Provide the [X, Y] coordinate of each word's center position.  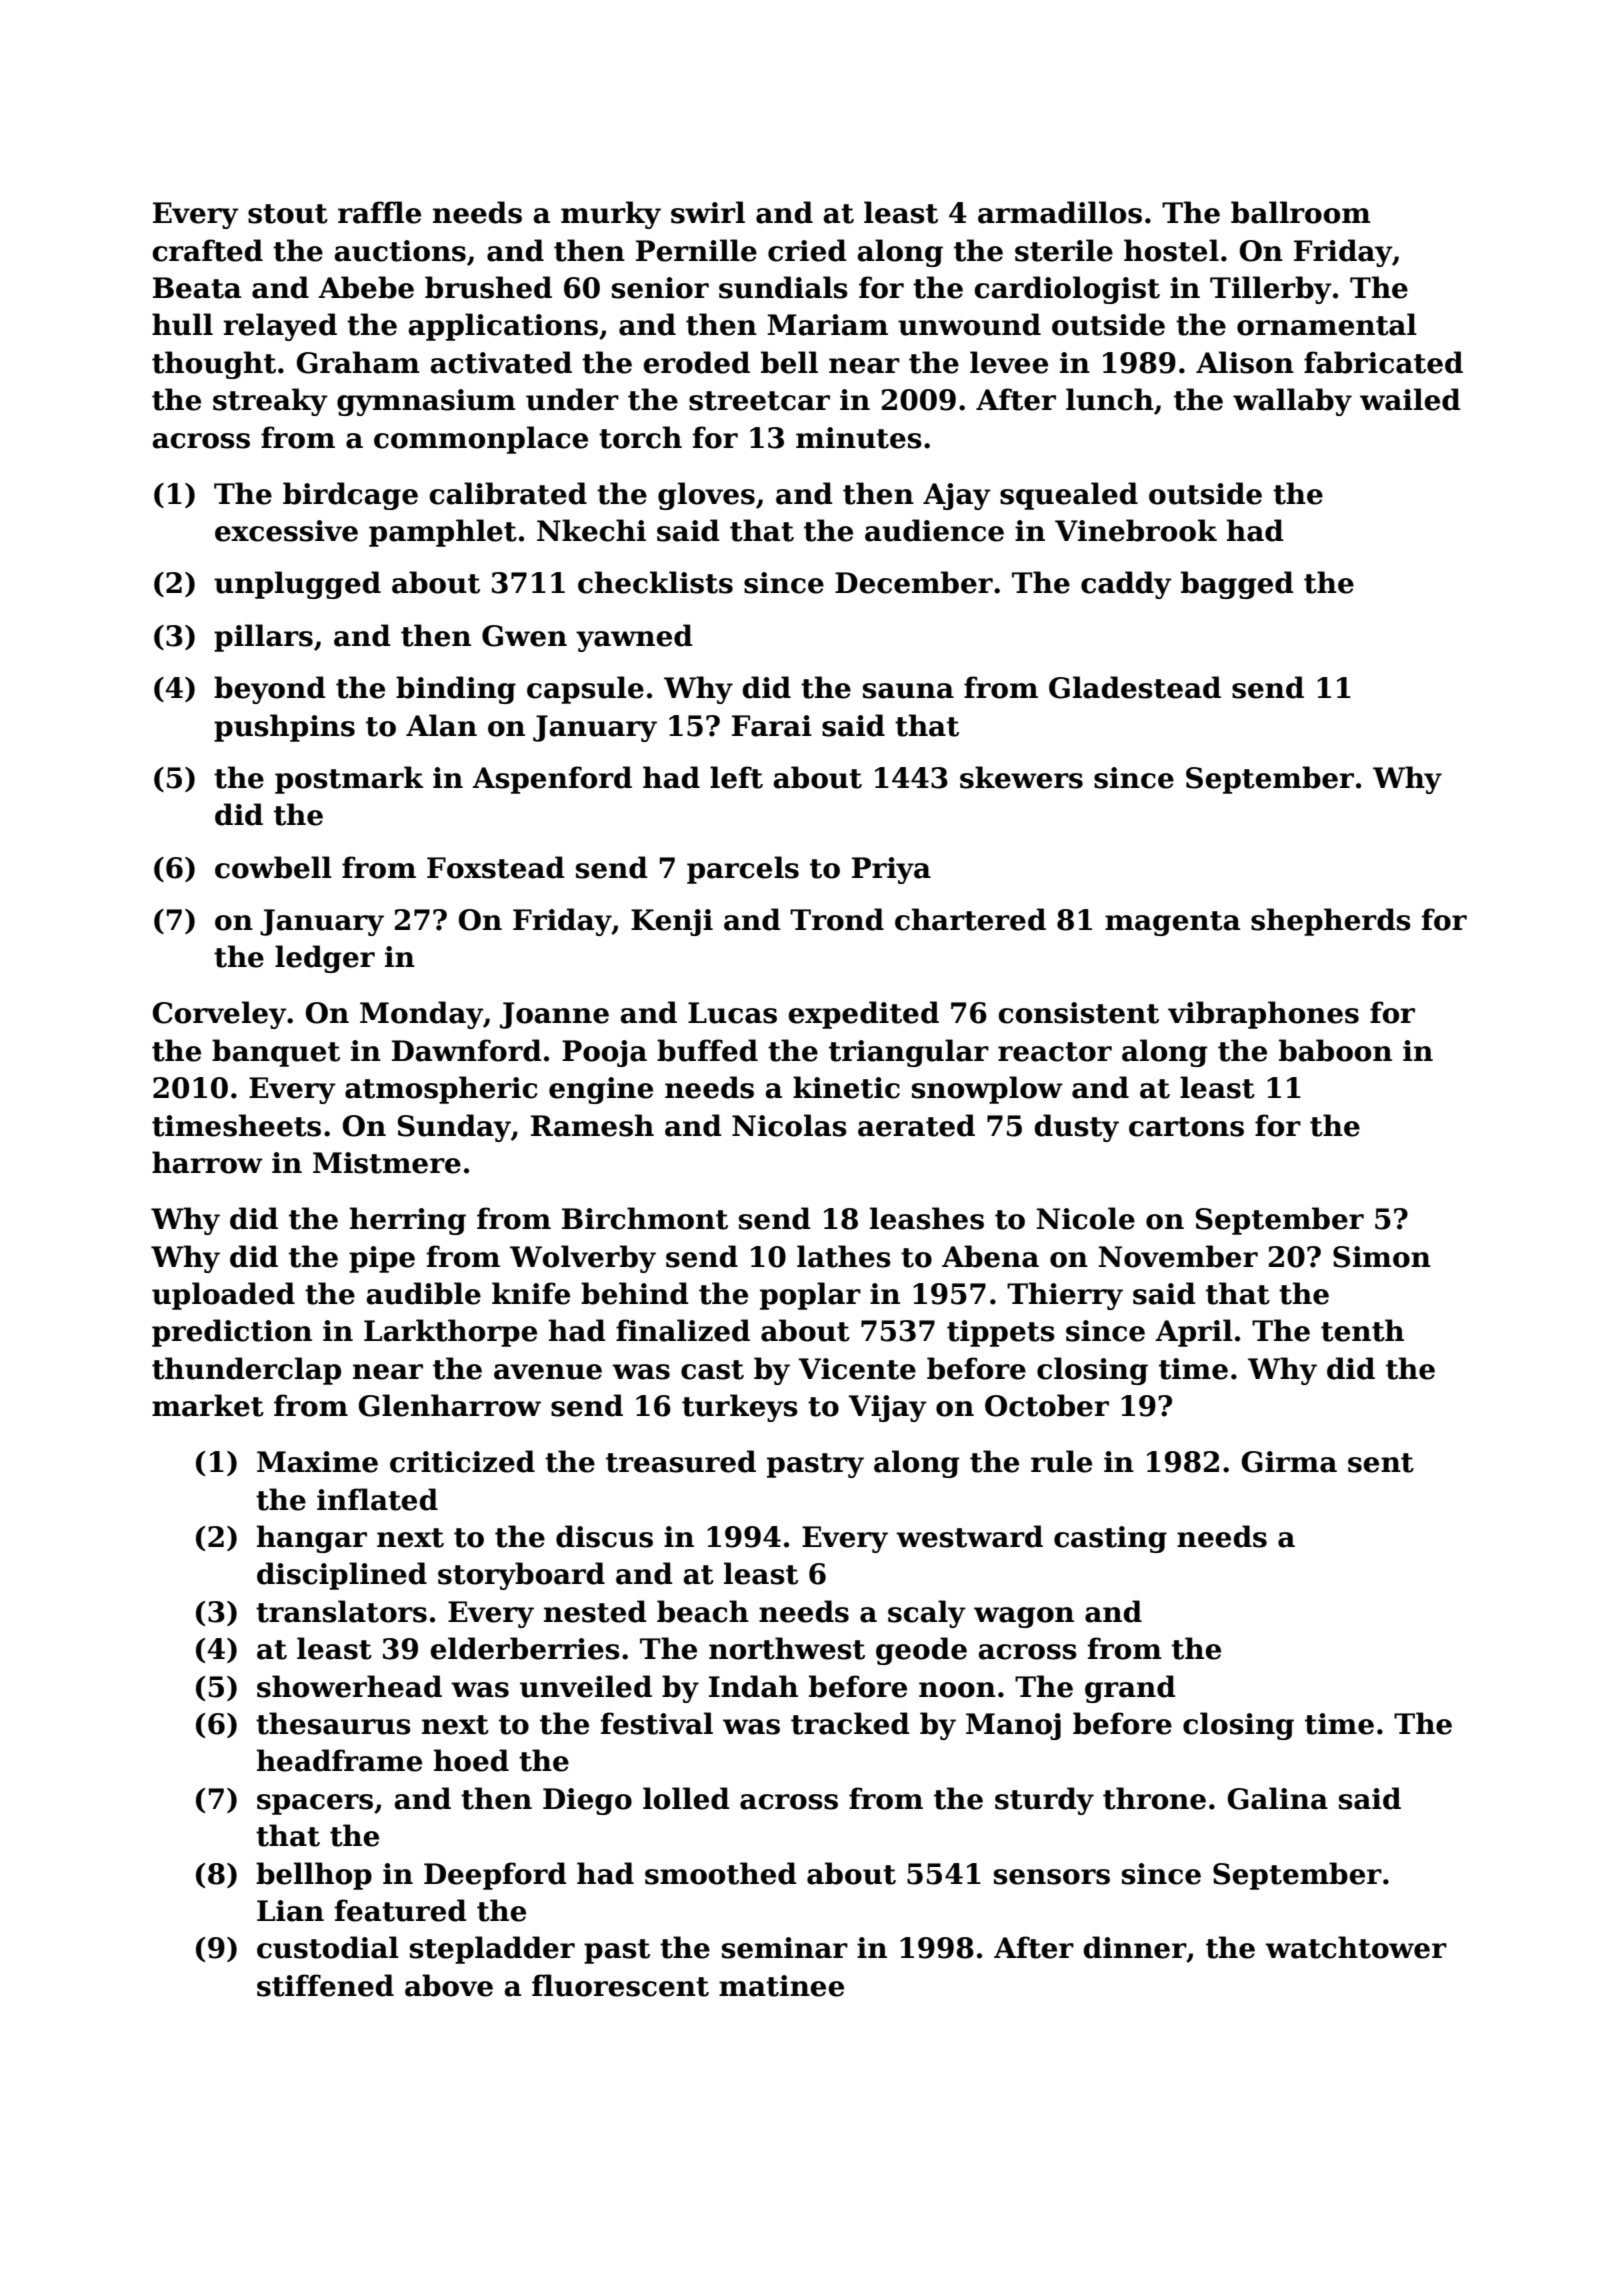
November [1178, 1256]
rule [1061, 1461]
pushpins [284, 728]
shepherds [1331, 922]
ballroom [1301, 212]
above [449, 1985]
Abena [990, 1256]
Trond [837, 919]
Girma [1289, 1462]
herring [408, 1221]
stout [288, 214]
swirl [708, 212]
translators [341, 1611]
